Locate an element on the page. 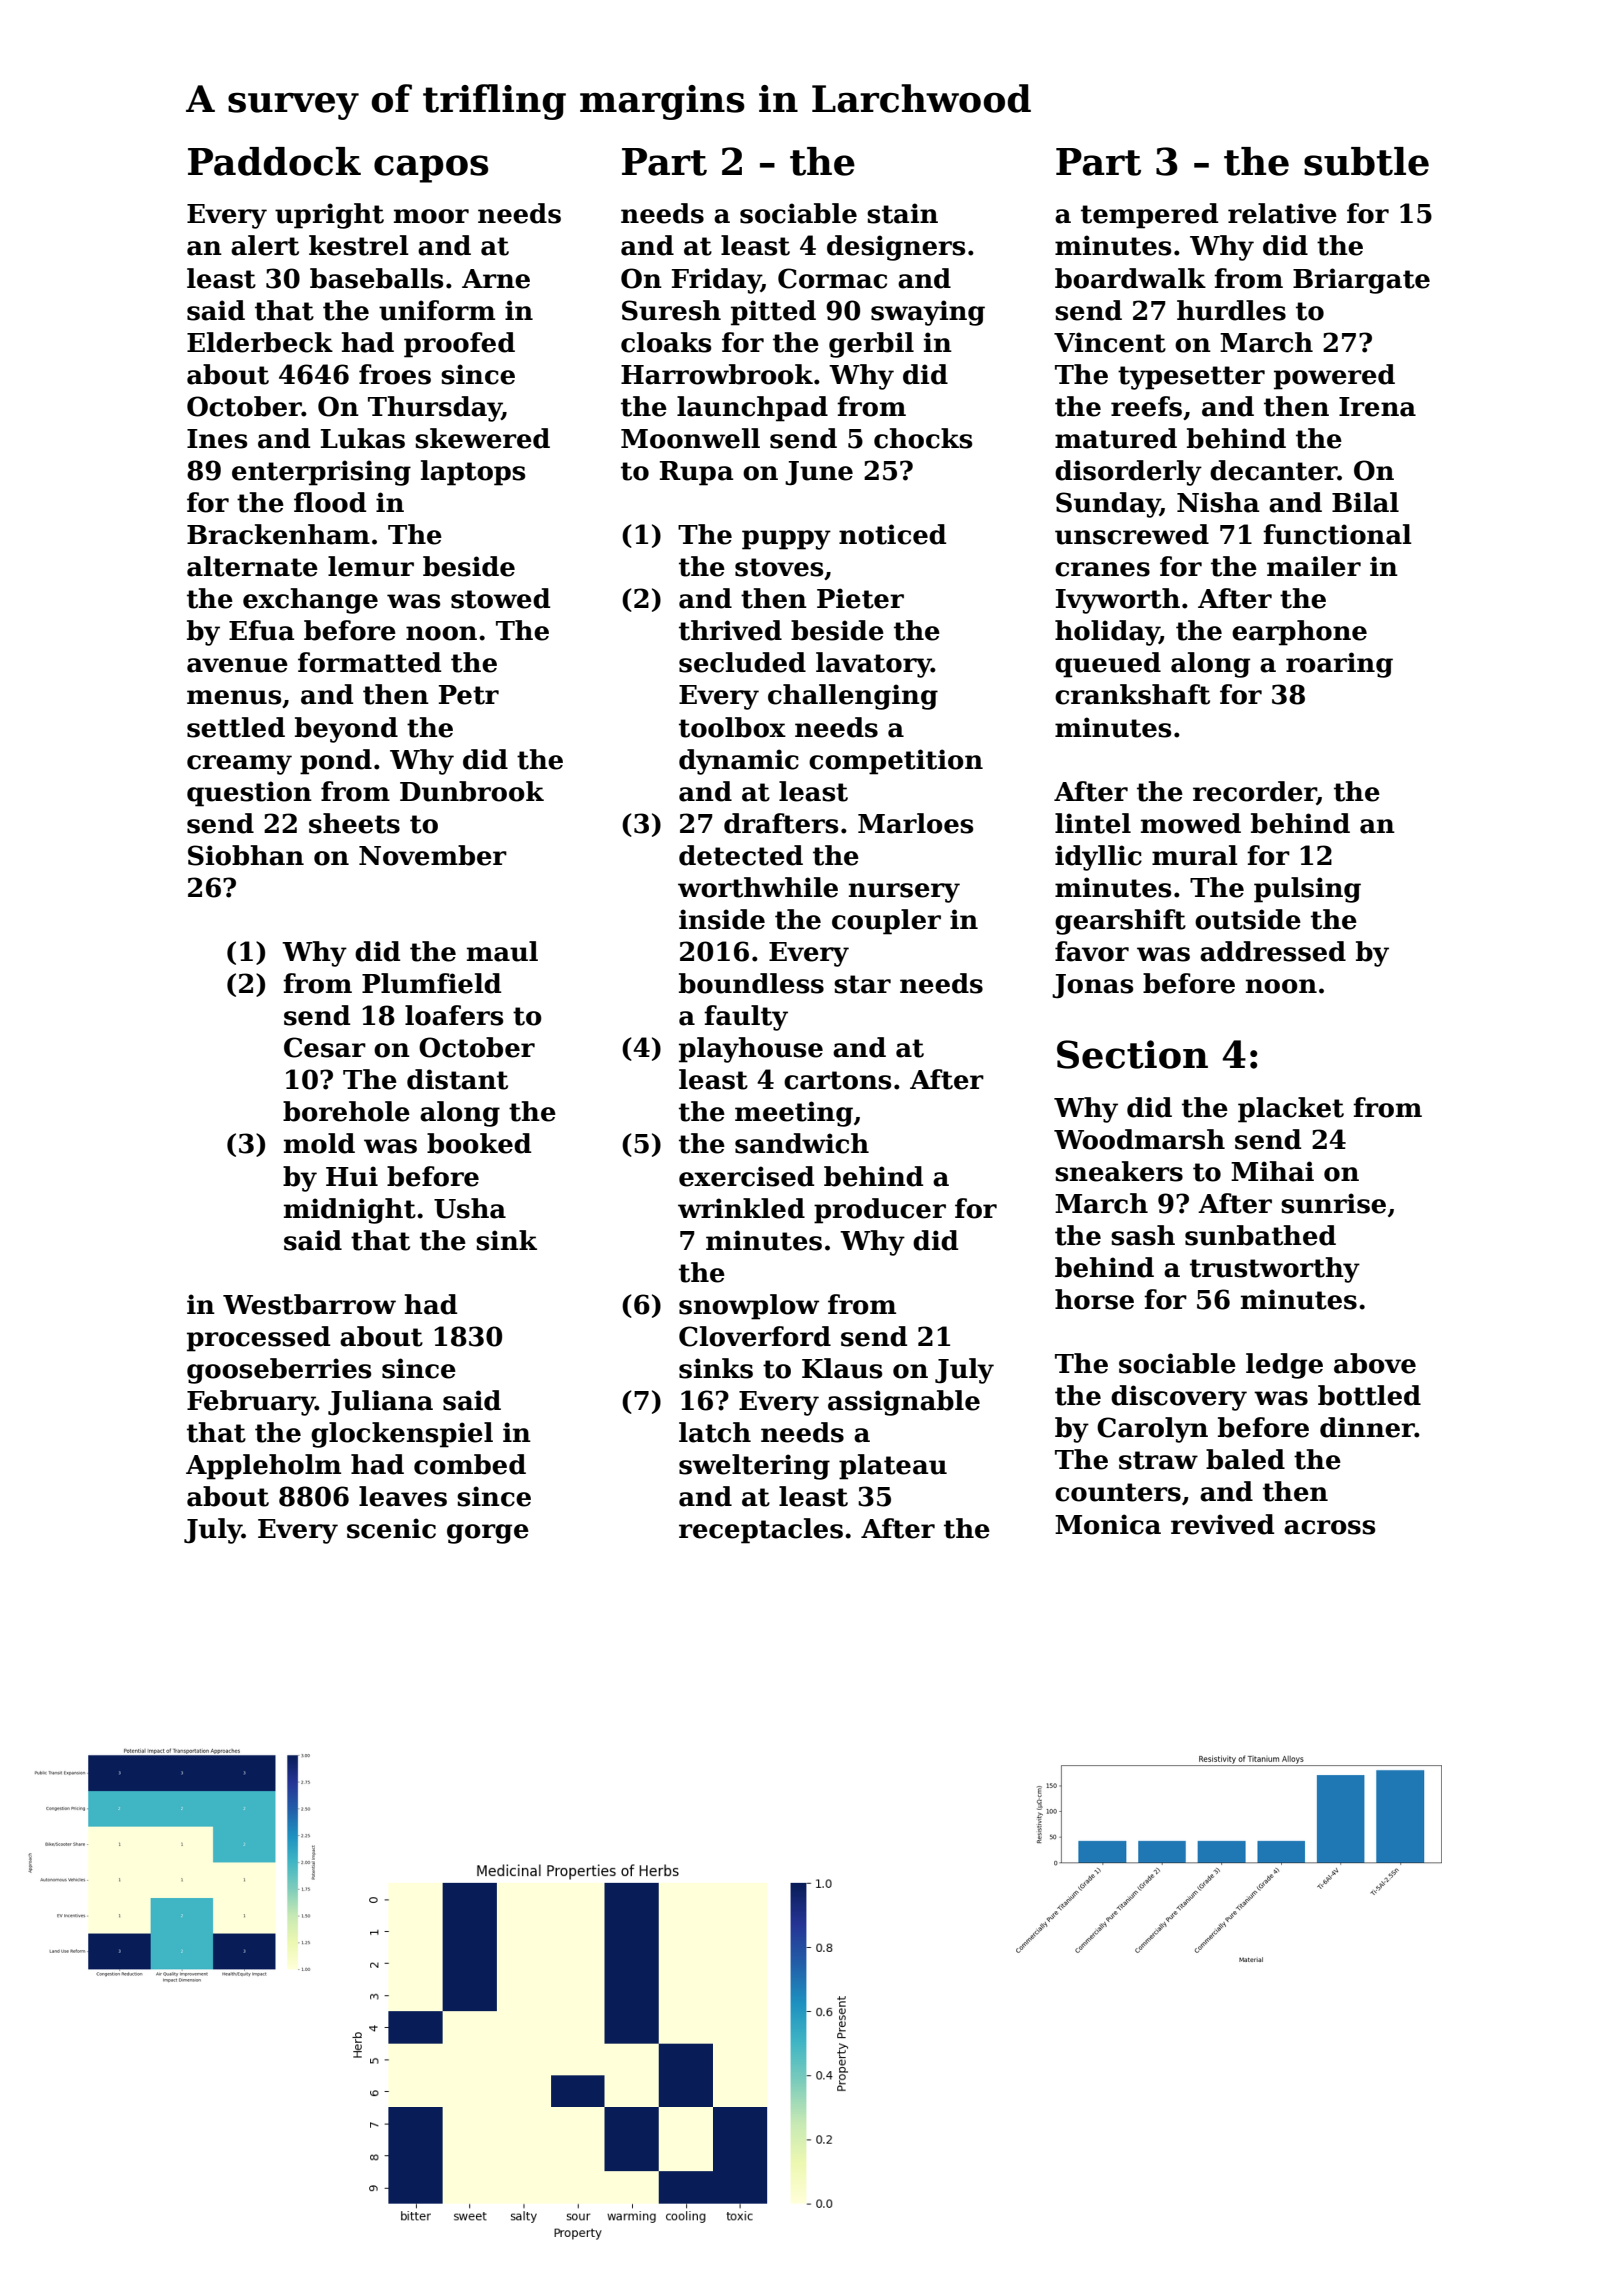 Image resolution: width=1620 pixels, height=2292 pixels. receptacles is located at coordinates (761, 1531).
